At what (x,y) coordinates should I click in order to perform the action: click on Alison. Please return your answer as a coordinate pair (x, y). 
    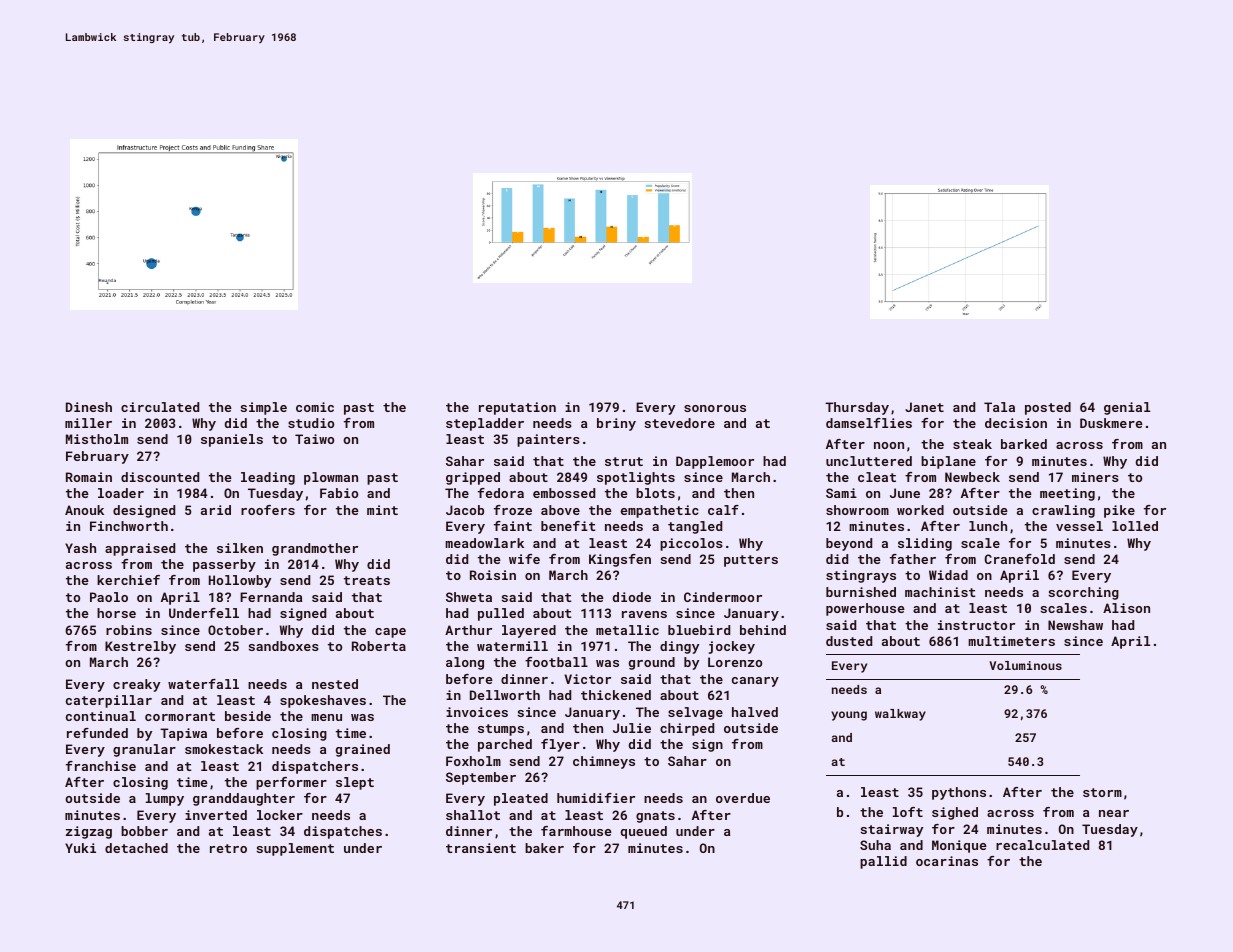
    Looking at the image, I should click on (1126, 608).
